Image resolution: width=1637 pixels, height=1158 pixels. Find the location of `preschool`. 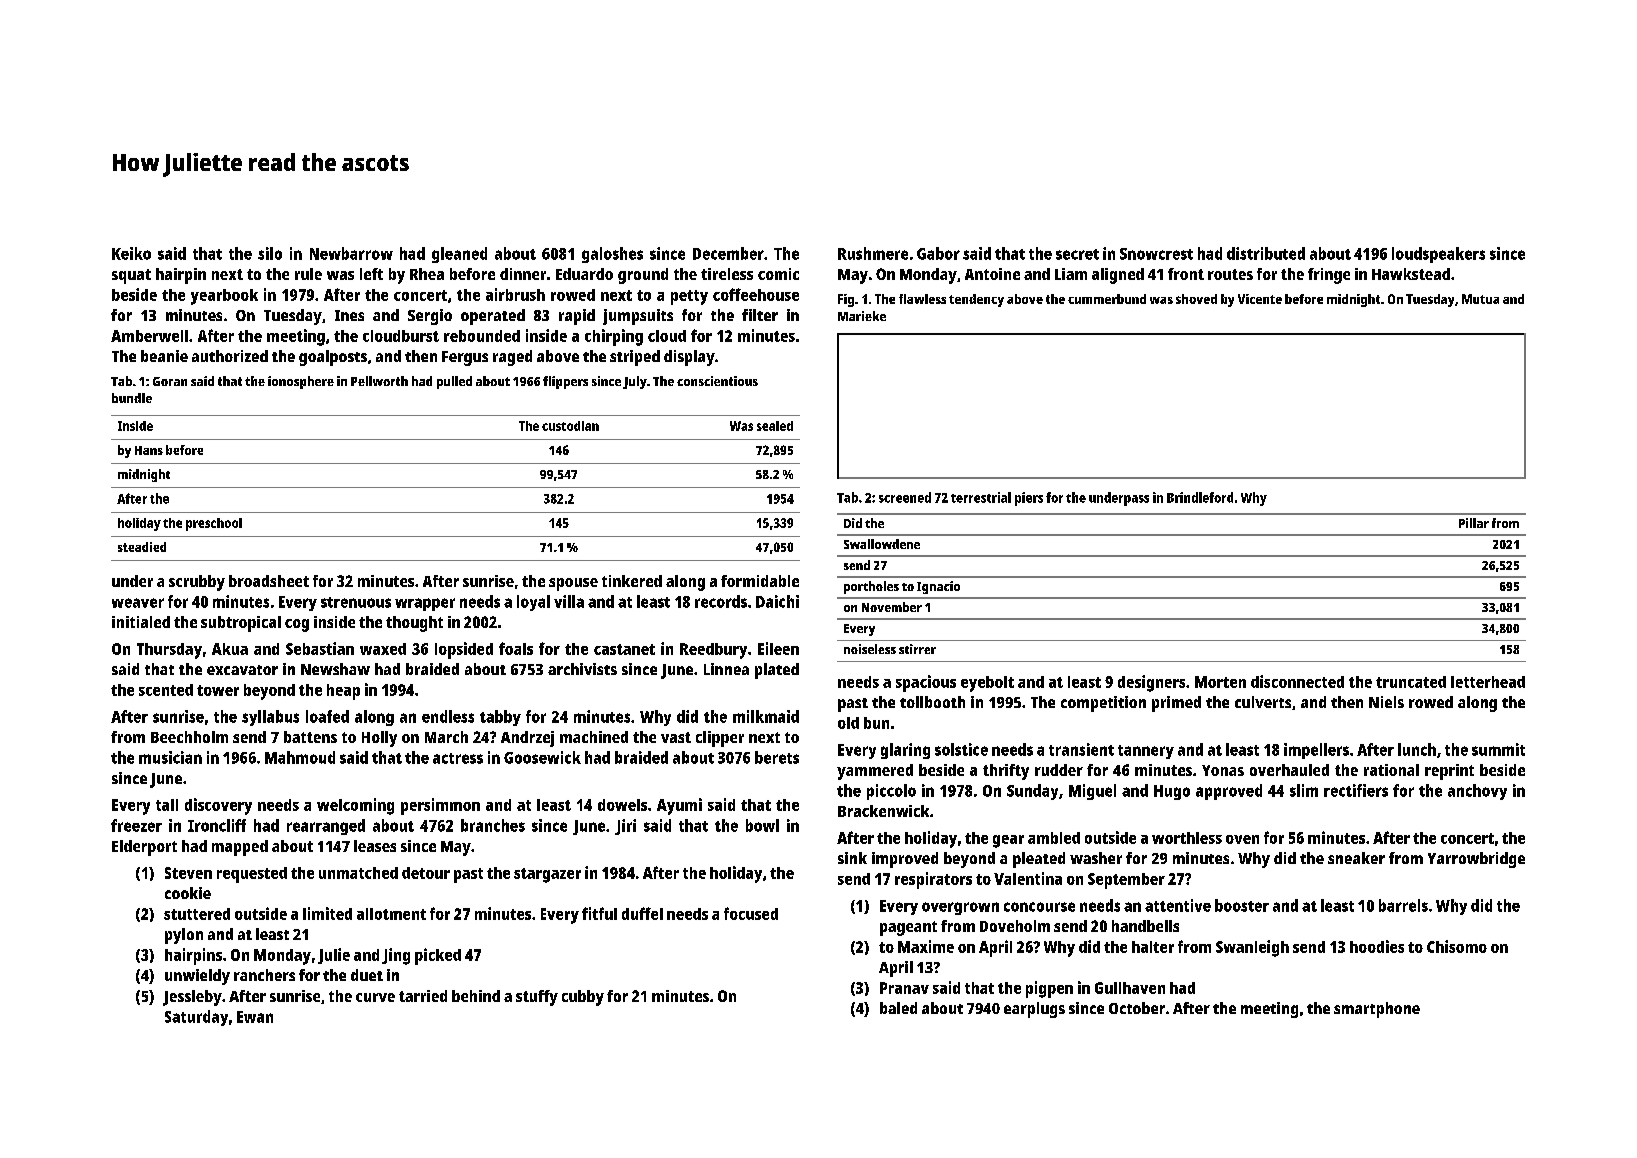

preschool is located at coordinates (214, 524).
